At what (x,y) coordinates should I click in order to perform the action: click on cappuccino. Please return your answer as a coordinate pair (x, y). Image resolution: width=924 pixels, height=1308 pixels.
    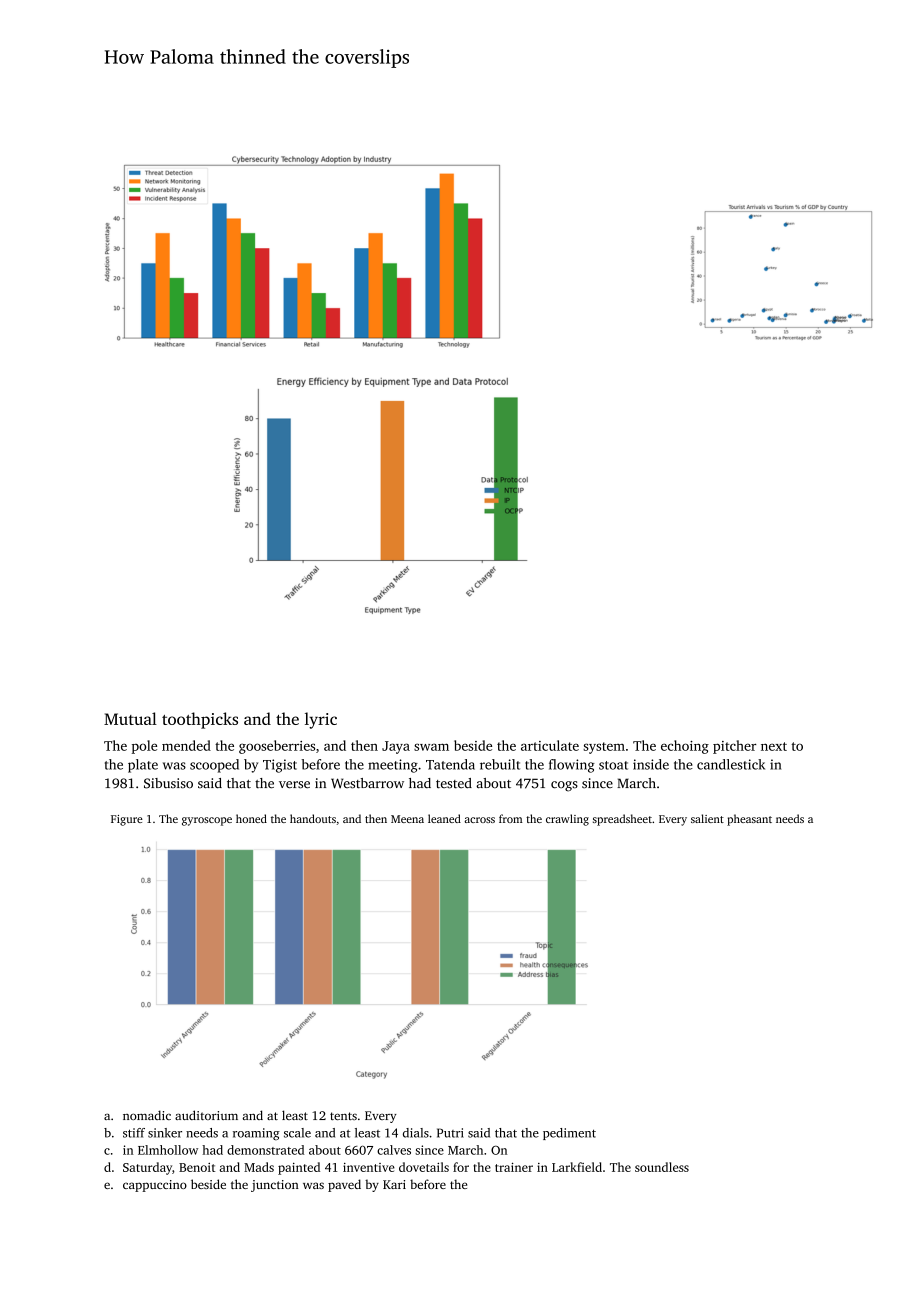
    Looking at the image, I should click on (155, 1186).
